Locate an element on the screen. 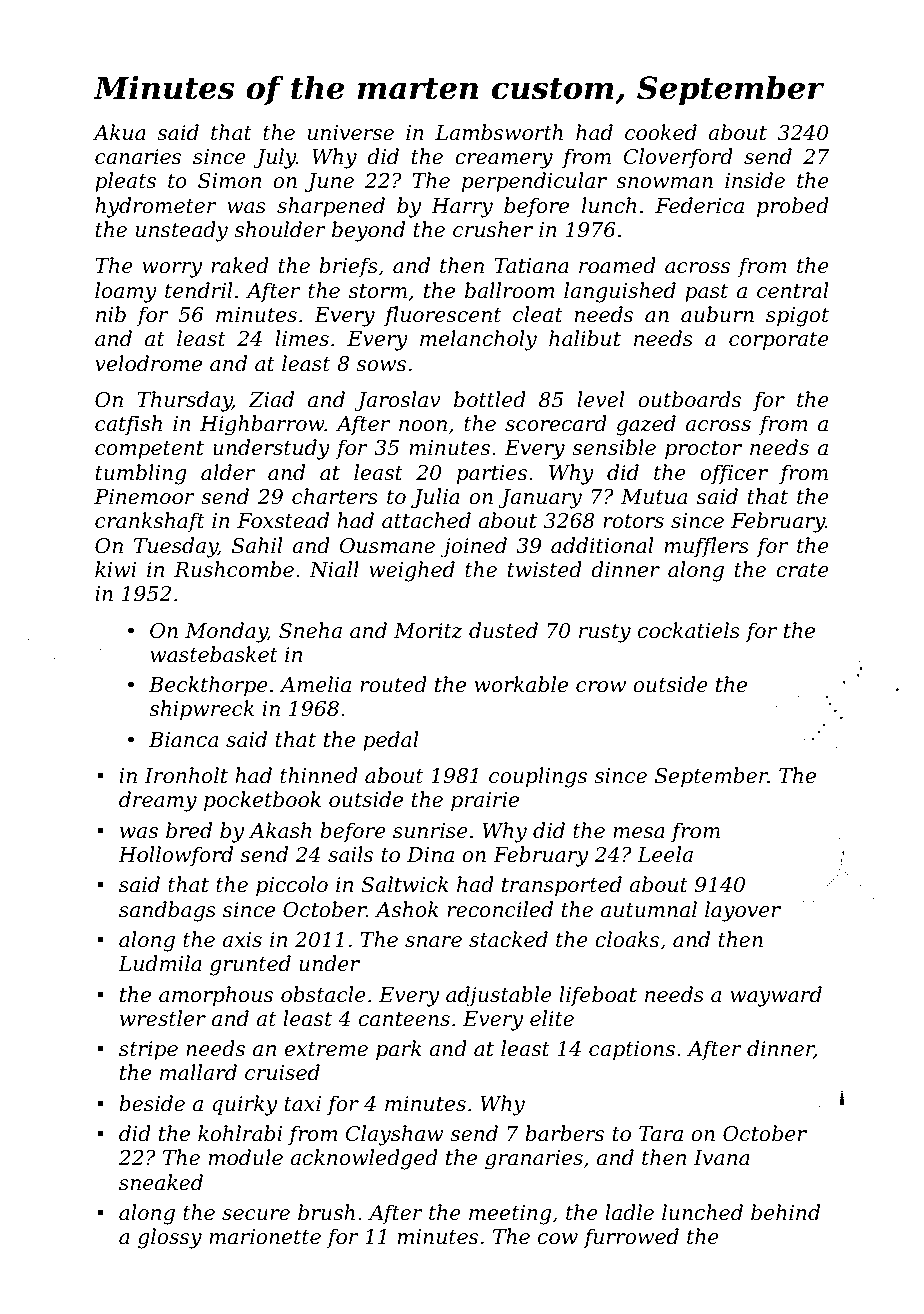  layover is located at coordinates (743, 911).
